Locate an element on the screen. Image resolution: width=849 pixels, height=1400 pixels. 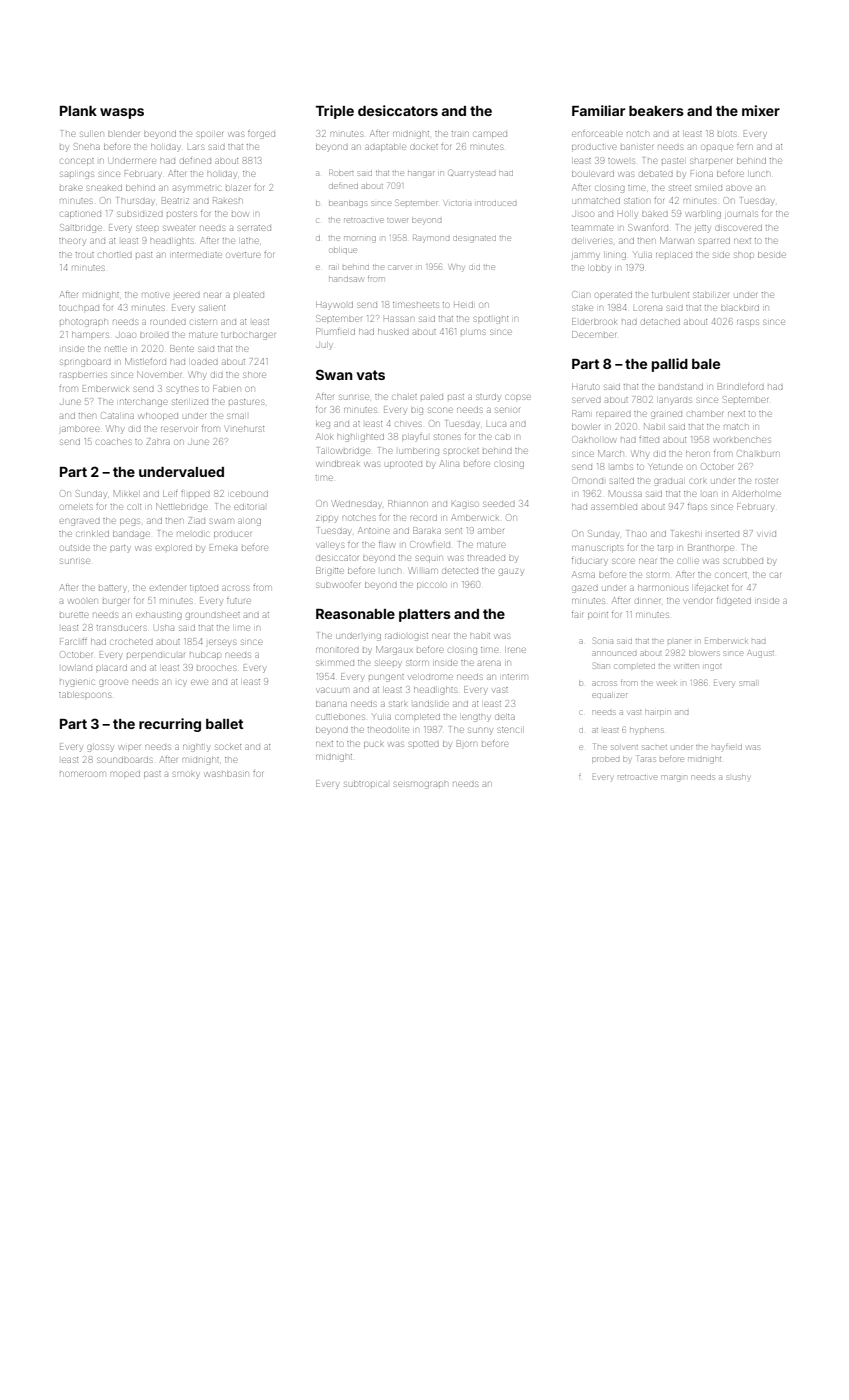
ewe is located at coordinates (199, 682).
